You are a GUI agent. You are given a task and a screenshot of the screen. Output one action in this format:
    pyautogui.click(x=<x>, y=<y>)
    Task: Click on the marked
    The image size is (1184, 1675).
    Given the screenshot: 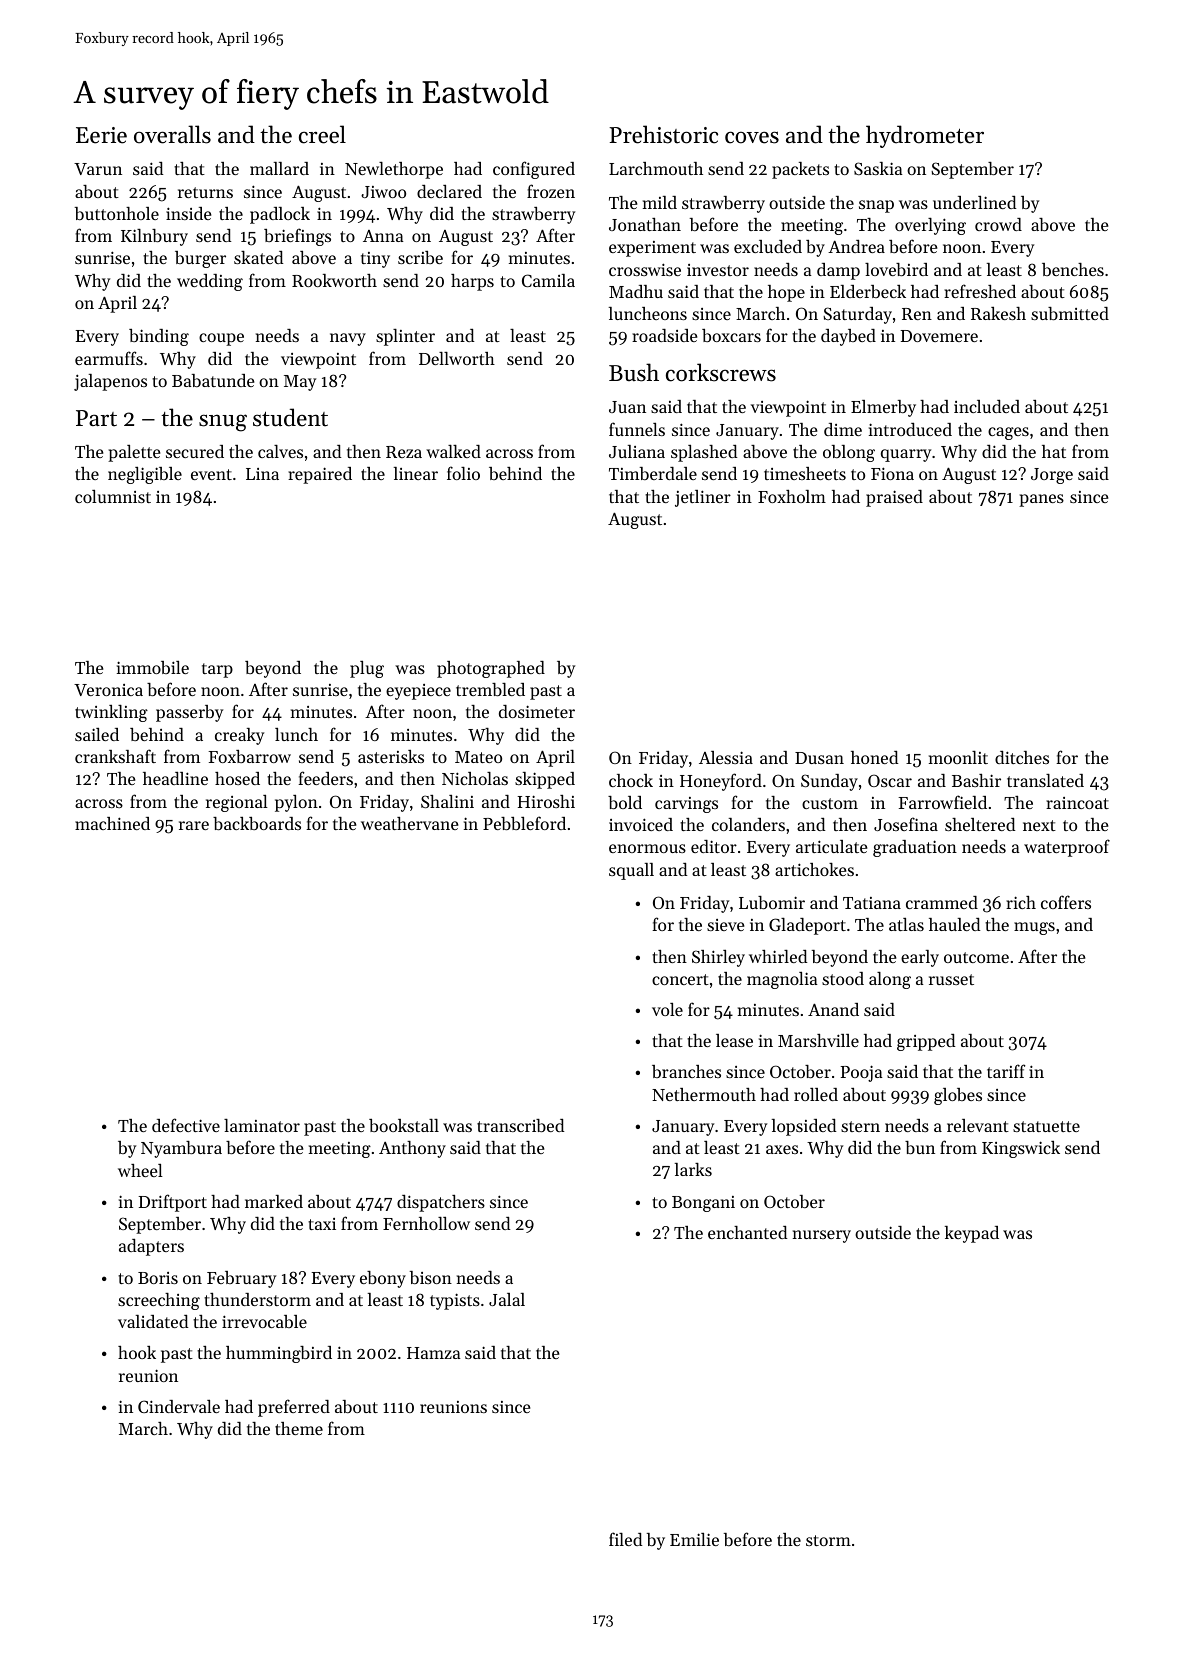 What is the action you would take?
    pyautogui.click(x=274, y=1201)
